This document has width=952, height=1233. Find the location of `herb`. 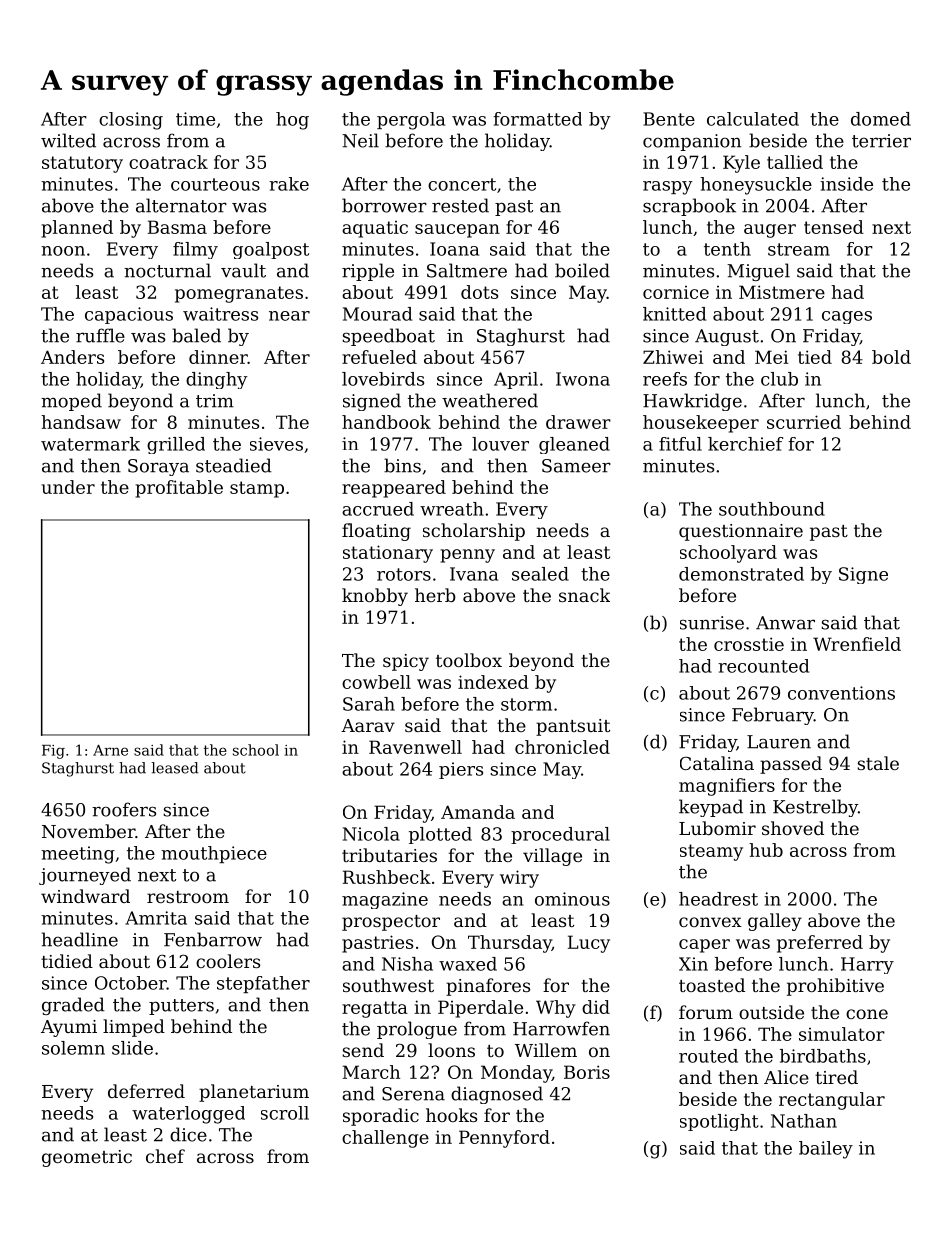

herb is located at coordinates (435, 595).
